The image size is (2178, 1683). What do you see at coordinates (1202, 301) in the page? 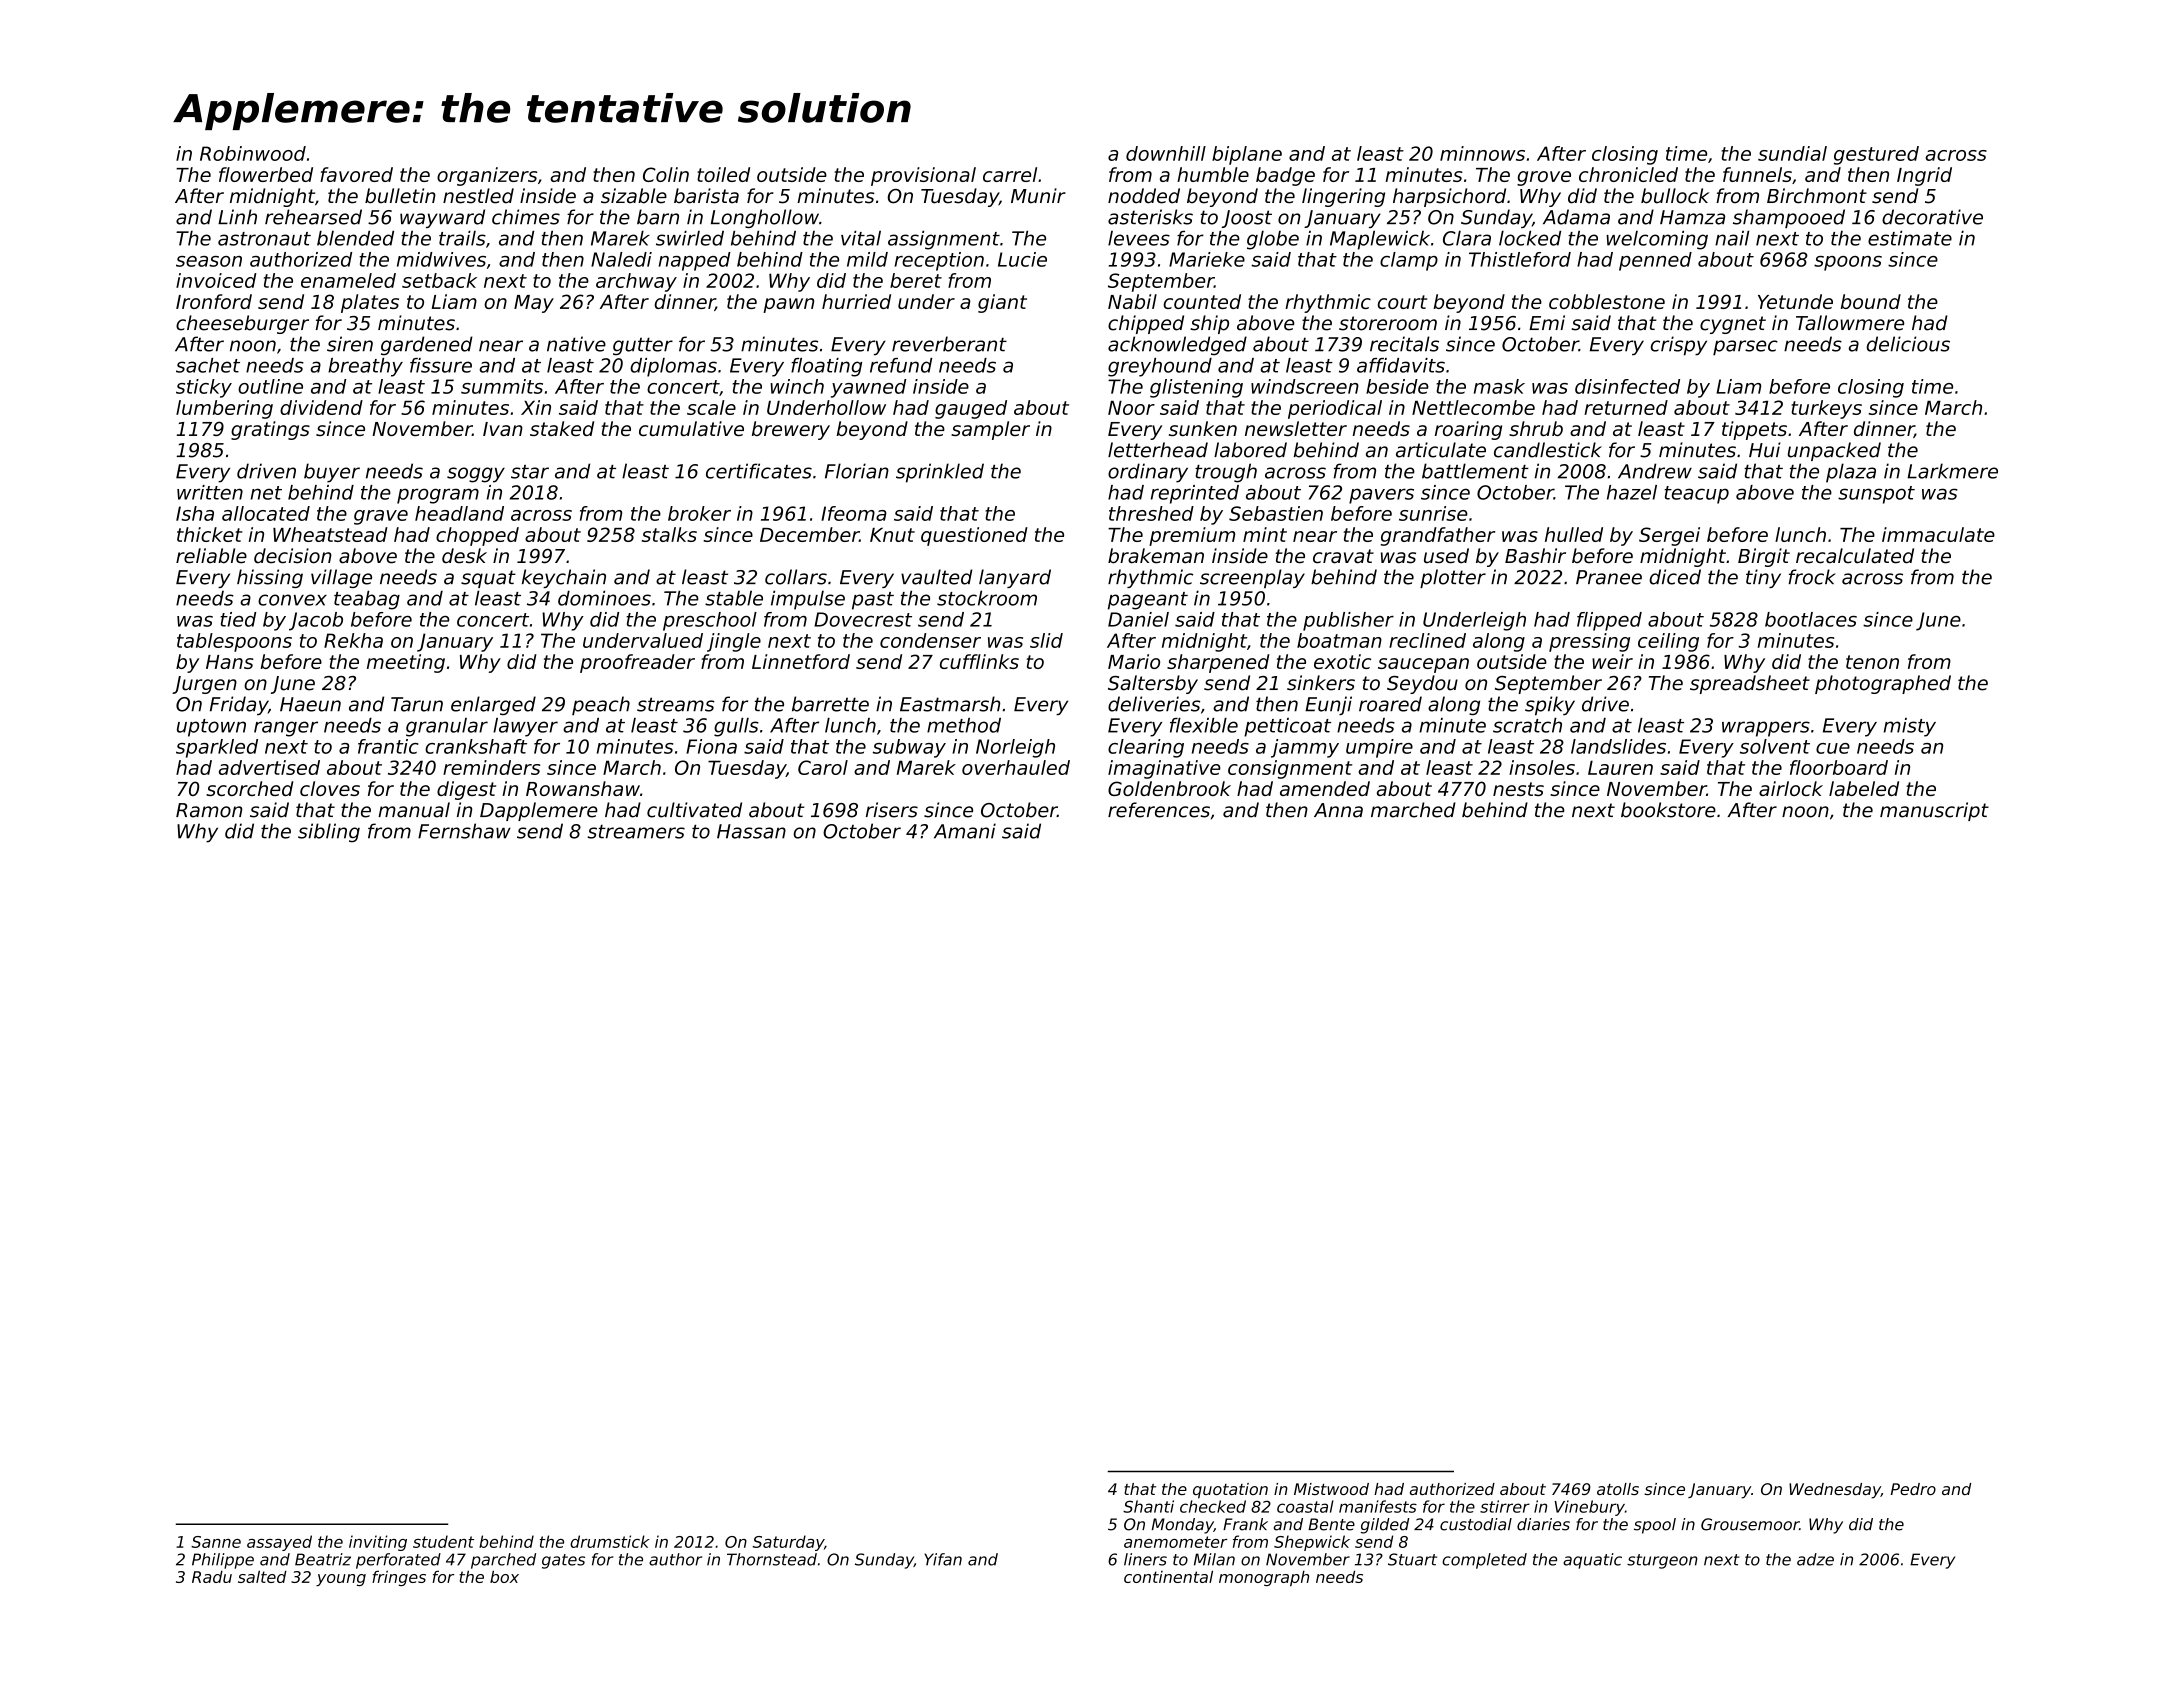
I see `counted` at bounding box center [1202, 301].
